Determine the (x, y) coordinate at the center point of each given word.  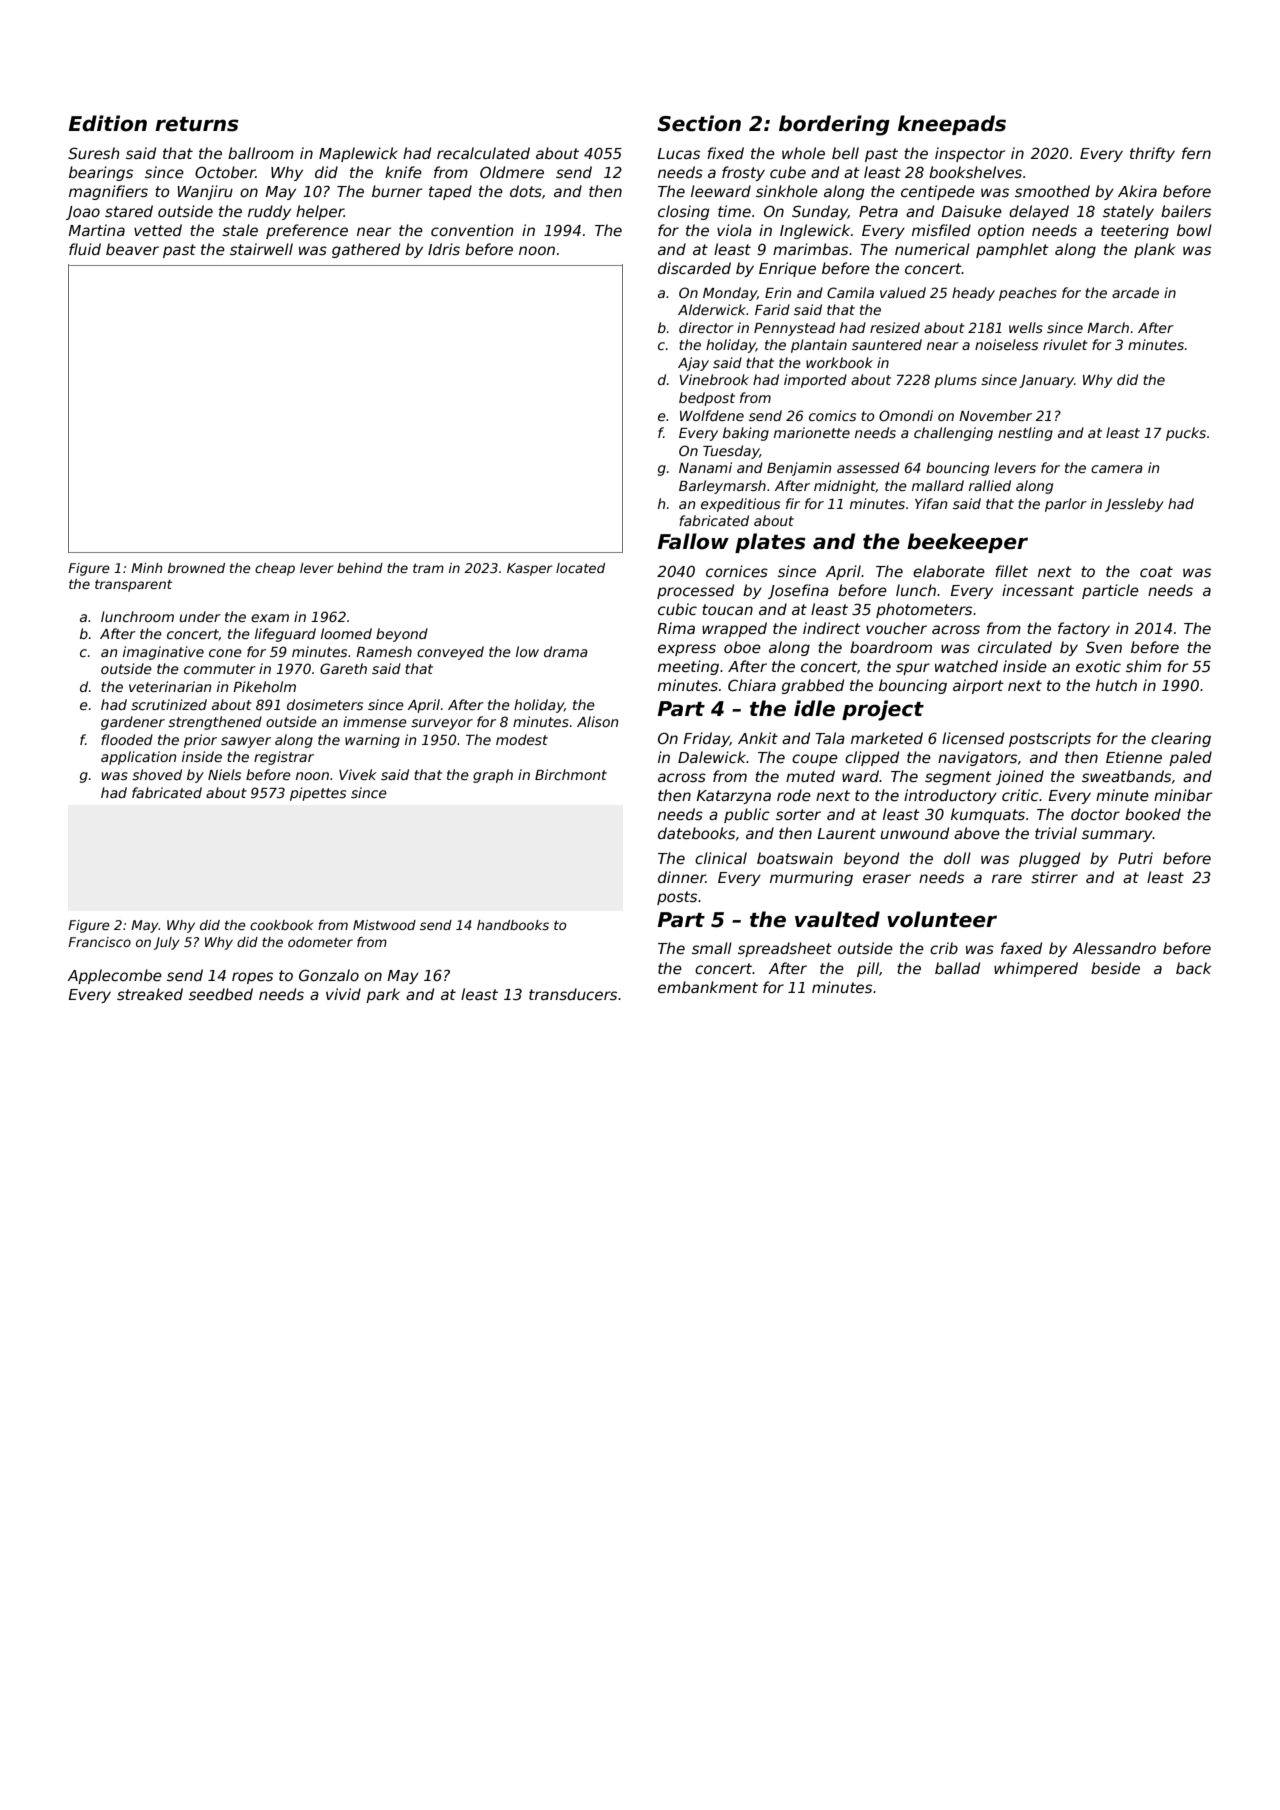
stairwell (261, 249)
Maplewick (358, 154)
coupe (815, 760)
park (383, 995)
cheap (275, 569)
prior (200, 741)
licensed (973, 738)
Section (699, 123)
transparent (133, 585)
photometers (924, 610)
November (995, 415)
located (580, 568)
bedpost (707, 399)
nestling (1025, 434)
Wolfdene (712, 415)
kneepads (952, 125)
